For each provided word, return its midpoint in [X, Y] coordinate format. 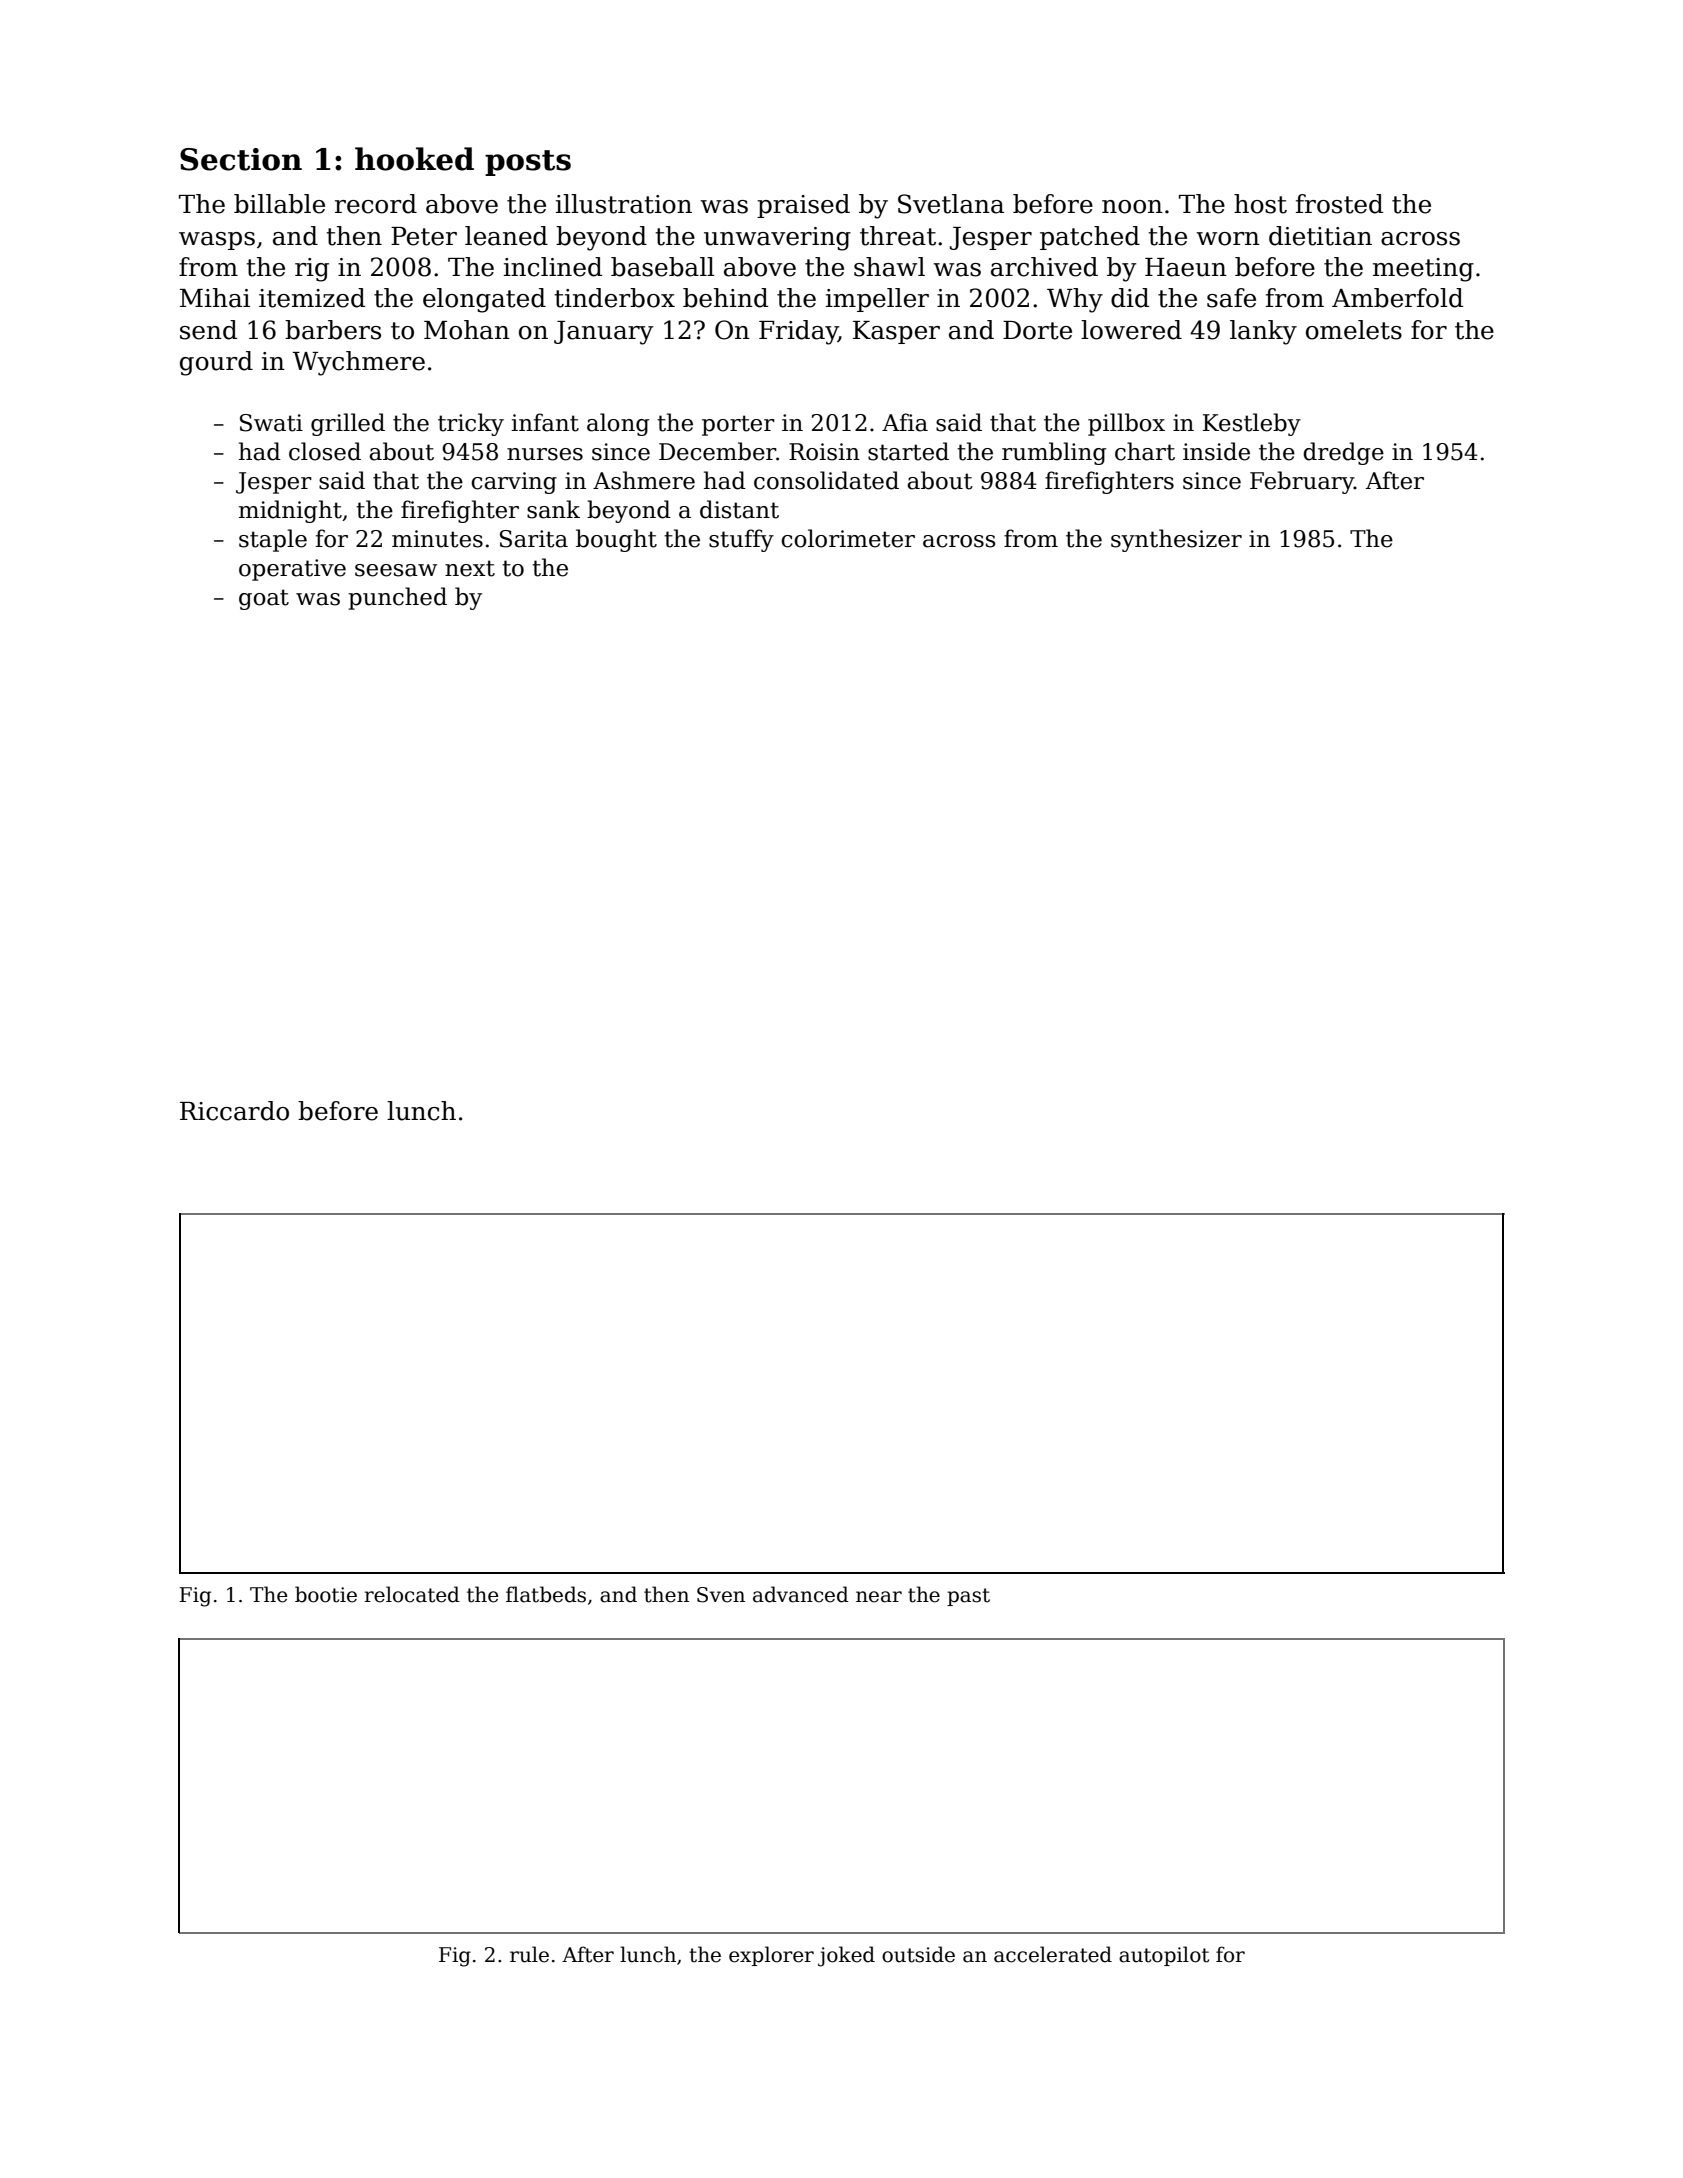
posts [528, 163]
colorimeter [848, 538]
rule [529, 1954]
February [1302, 482]
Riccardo [234, 1111]
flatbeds [546, 1594]
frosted [1339, 204]
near [879, 1597]
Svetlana [951, 204]
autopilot [1164, 1956]
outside [918, 1954]
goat [264, 599]
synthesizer [1176, 540]
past [968, 1597]
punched [397, 598]
